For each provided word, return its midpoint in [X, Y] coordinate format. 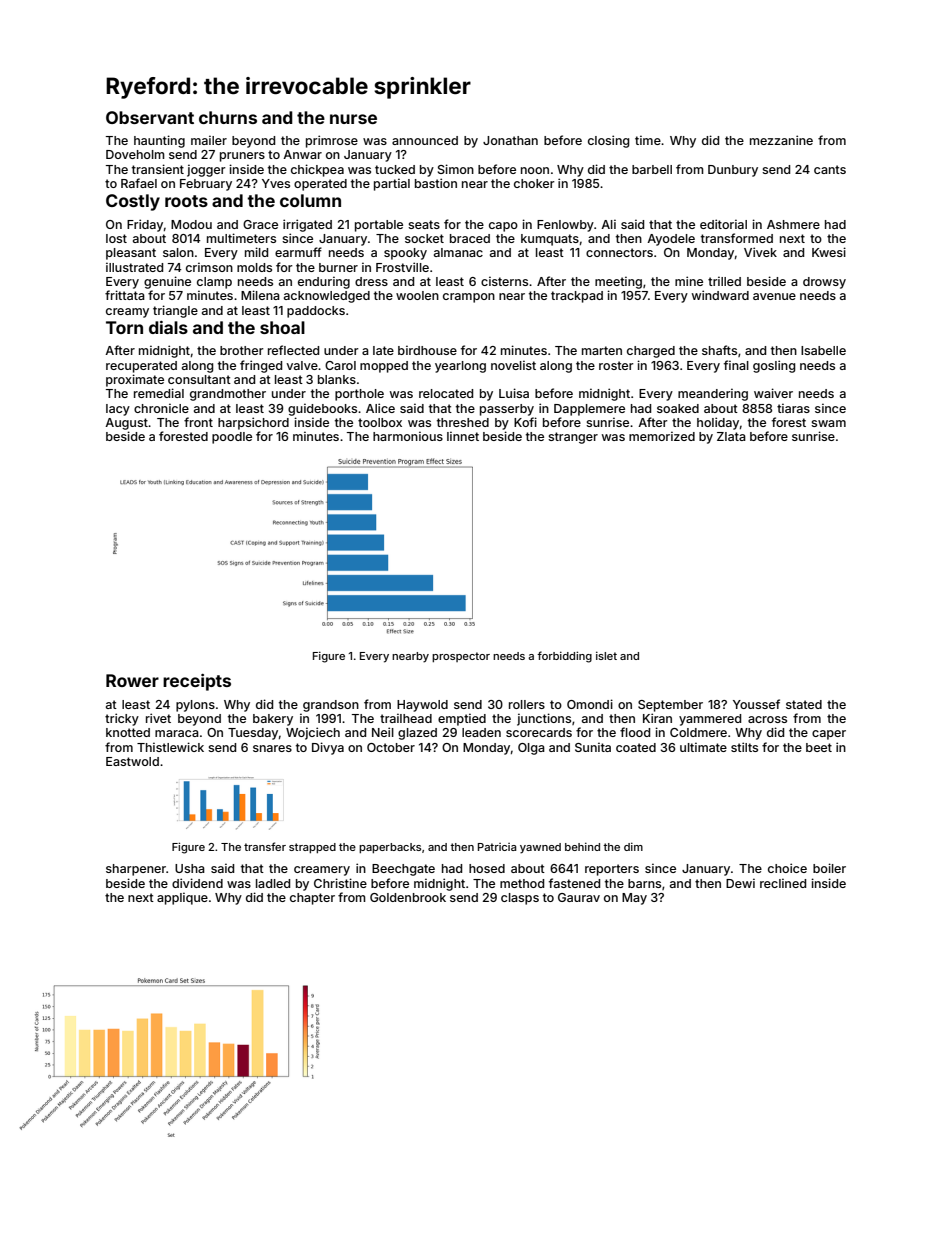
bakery [273, 720]
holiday [718, 423]
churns [228, 117]
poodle [232, 438]
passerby [507, 410]
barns [644, 883]
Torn [124, 327]
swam [828, 423]
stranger [573, 438]
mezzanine [781, 140]
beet [819, 747]
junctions [544, 719]
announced [425, 140]
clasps [520, 899]
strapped [312, 848]
